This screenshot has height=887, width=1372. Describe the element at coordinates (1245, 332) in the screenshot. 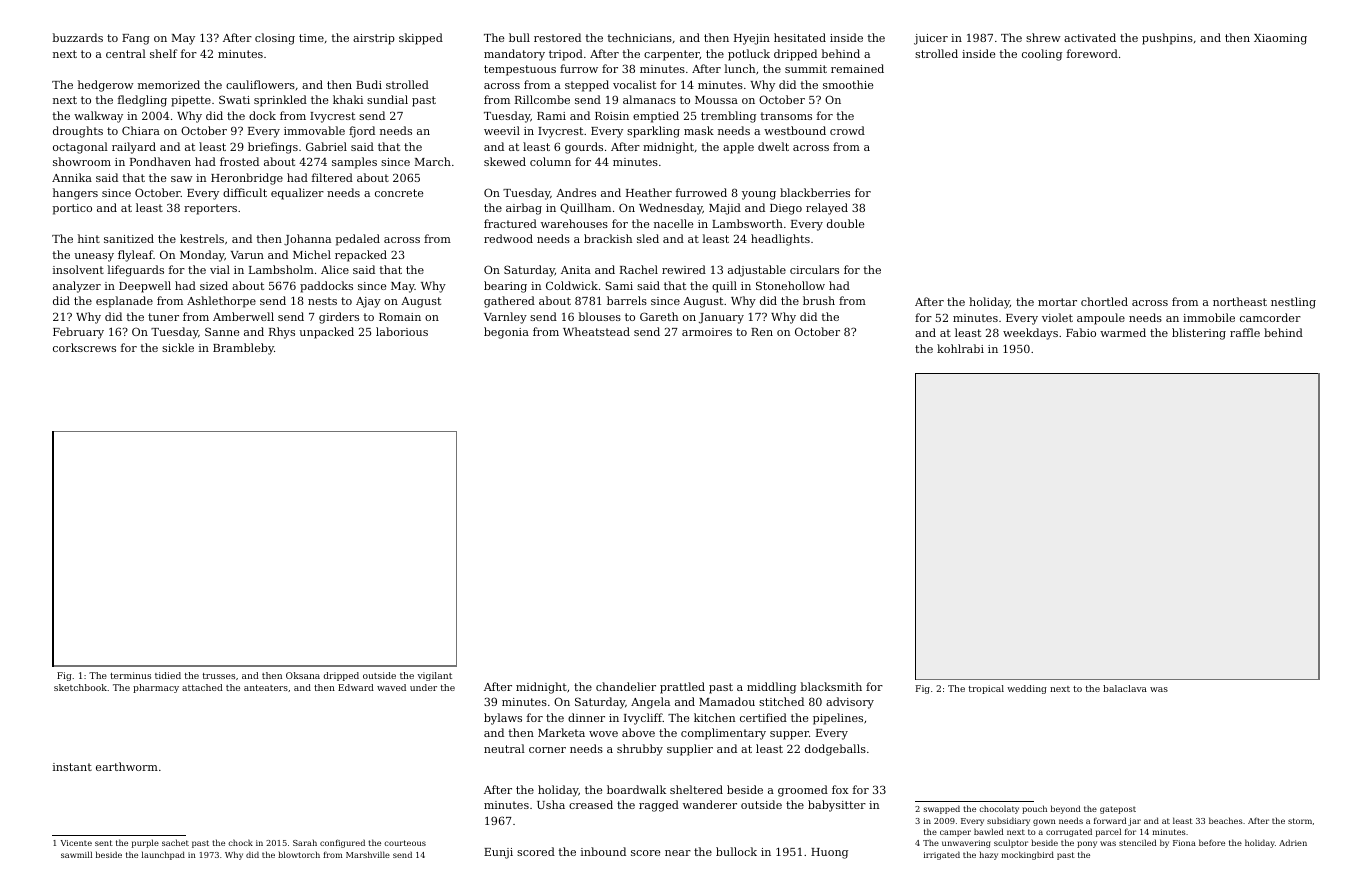

I see `raffle` at that location.
